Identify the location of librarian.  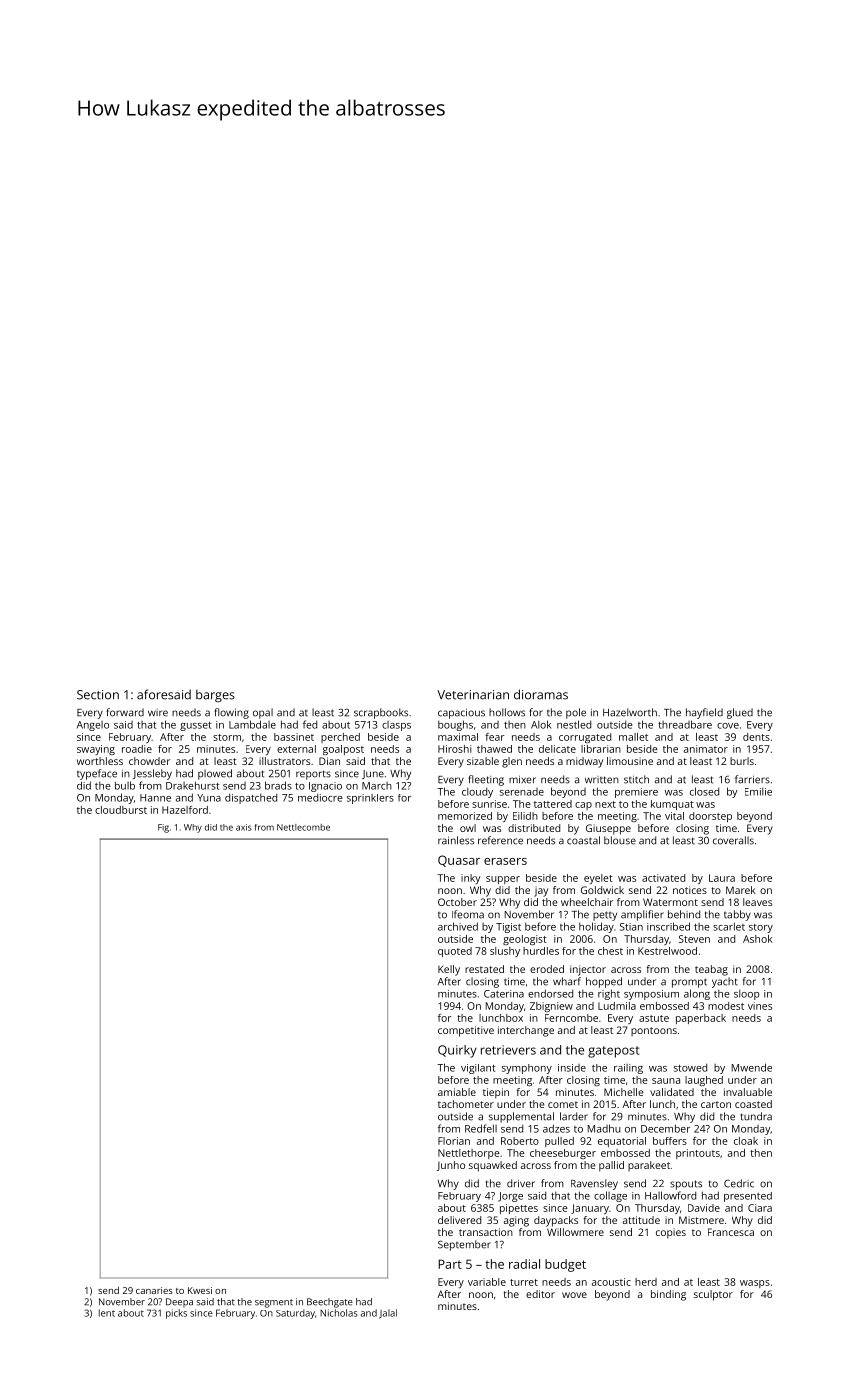
(601, 749).
